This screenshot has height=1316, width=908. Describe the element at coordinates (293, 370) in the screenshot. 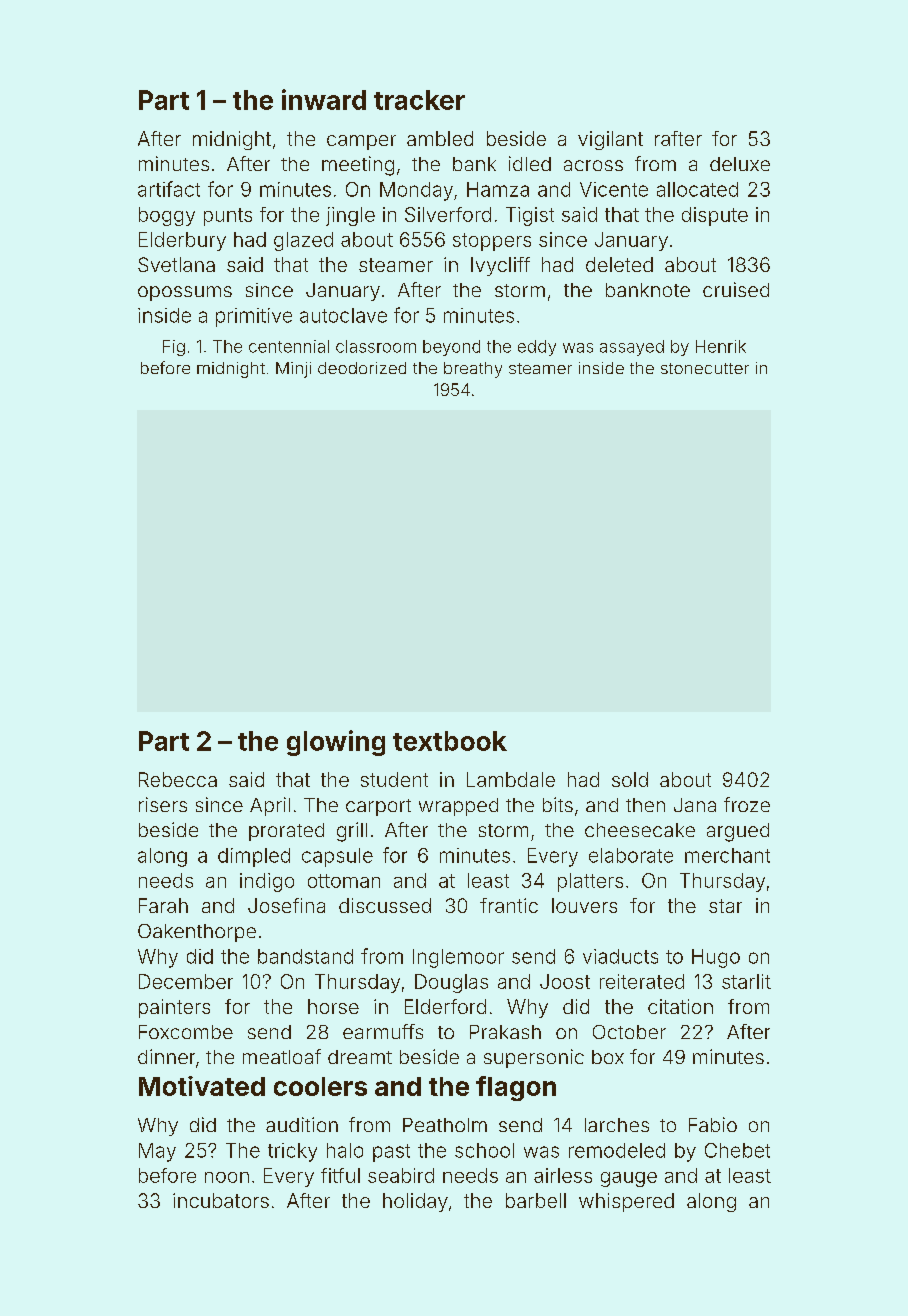

I see `Minji` at that location.
